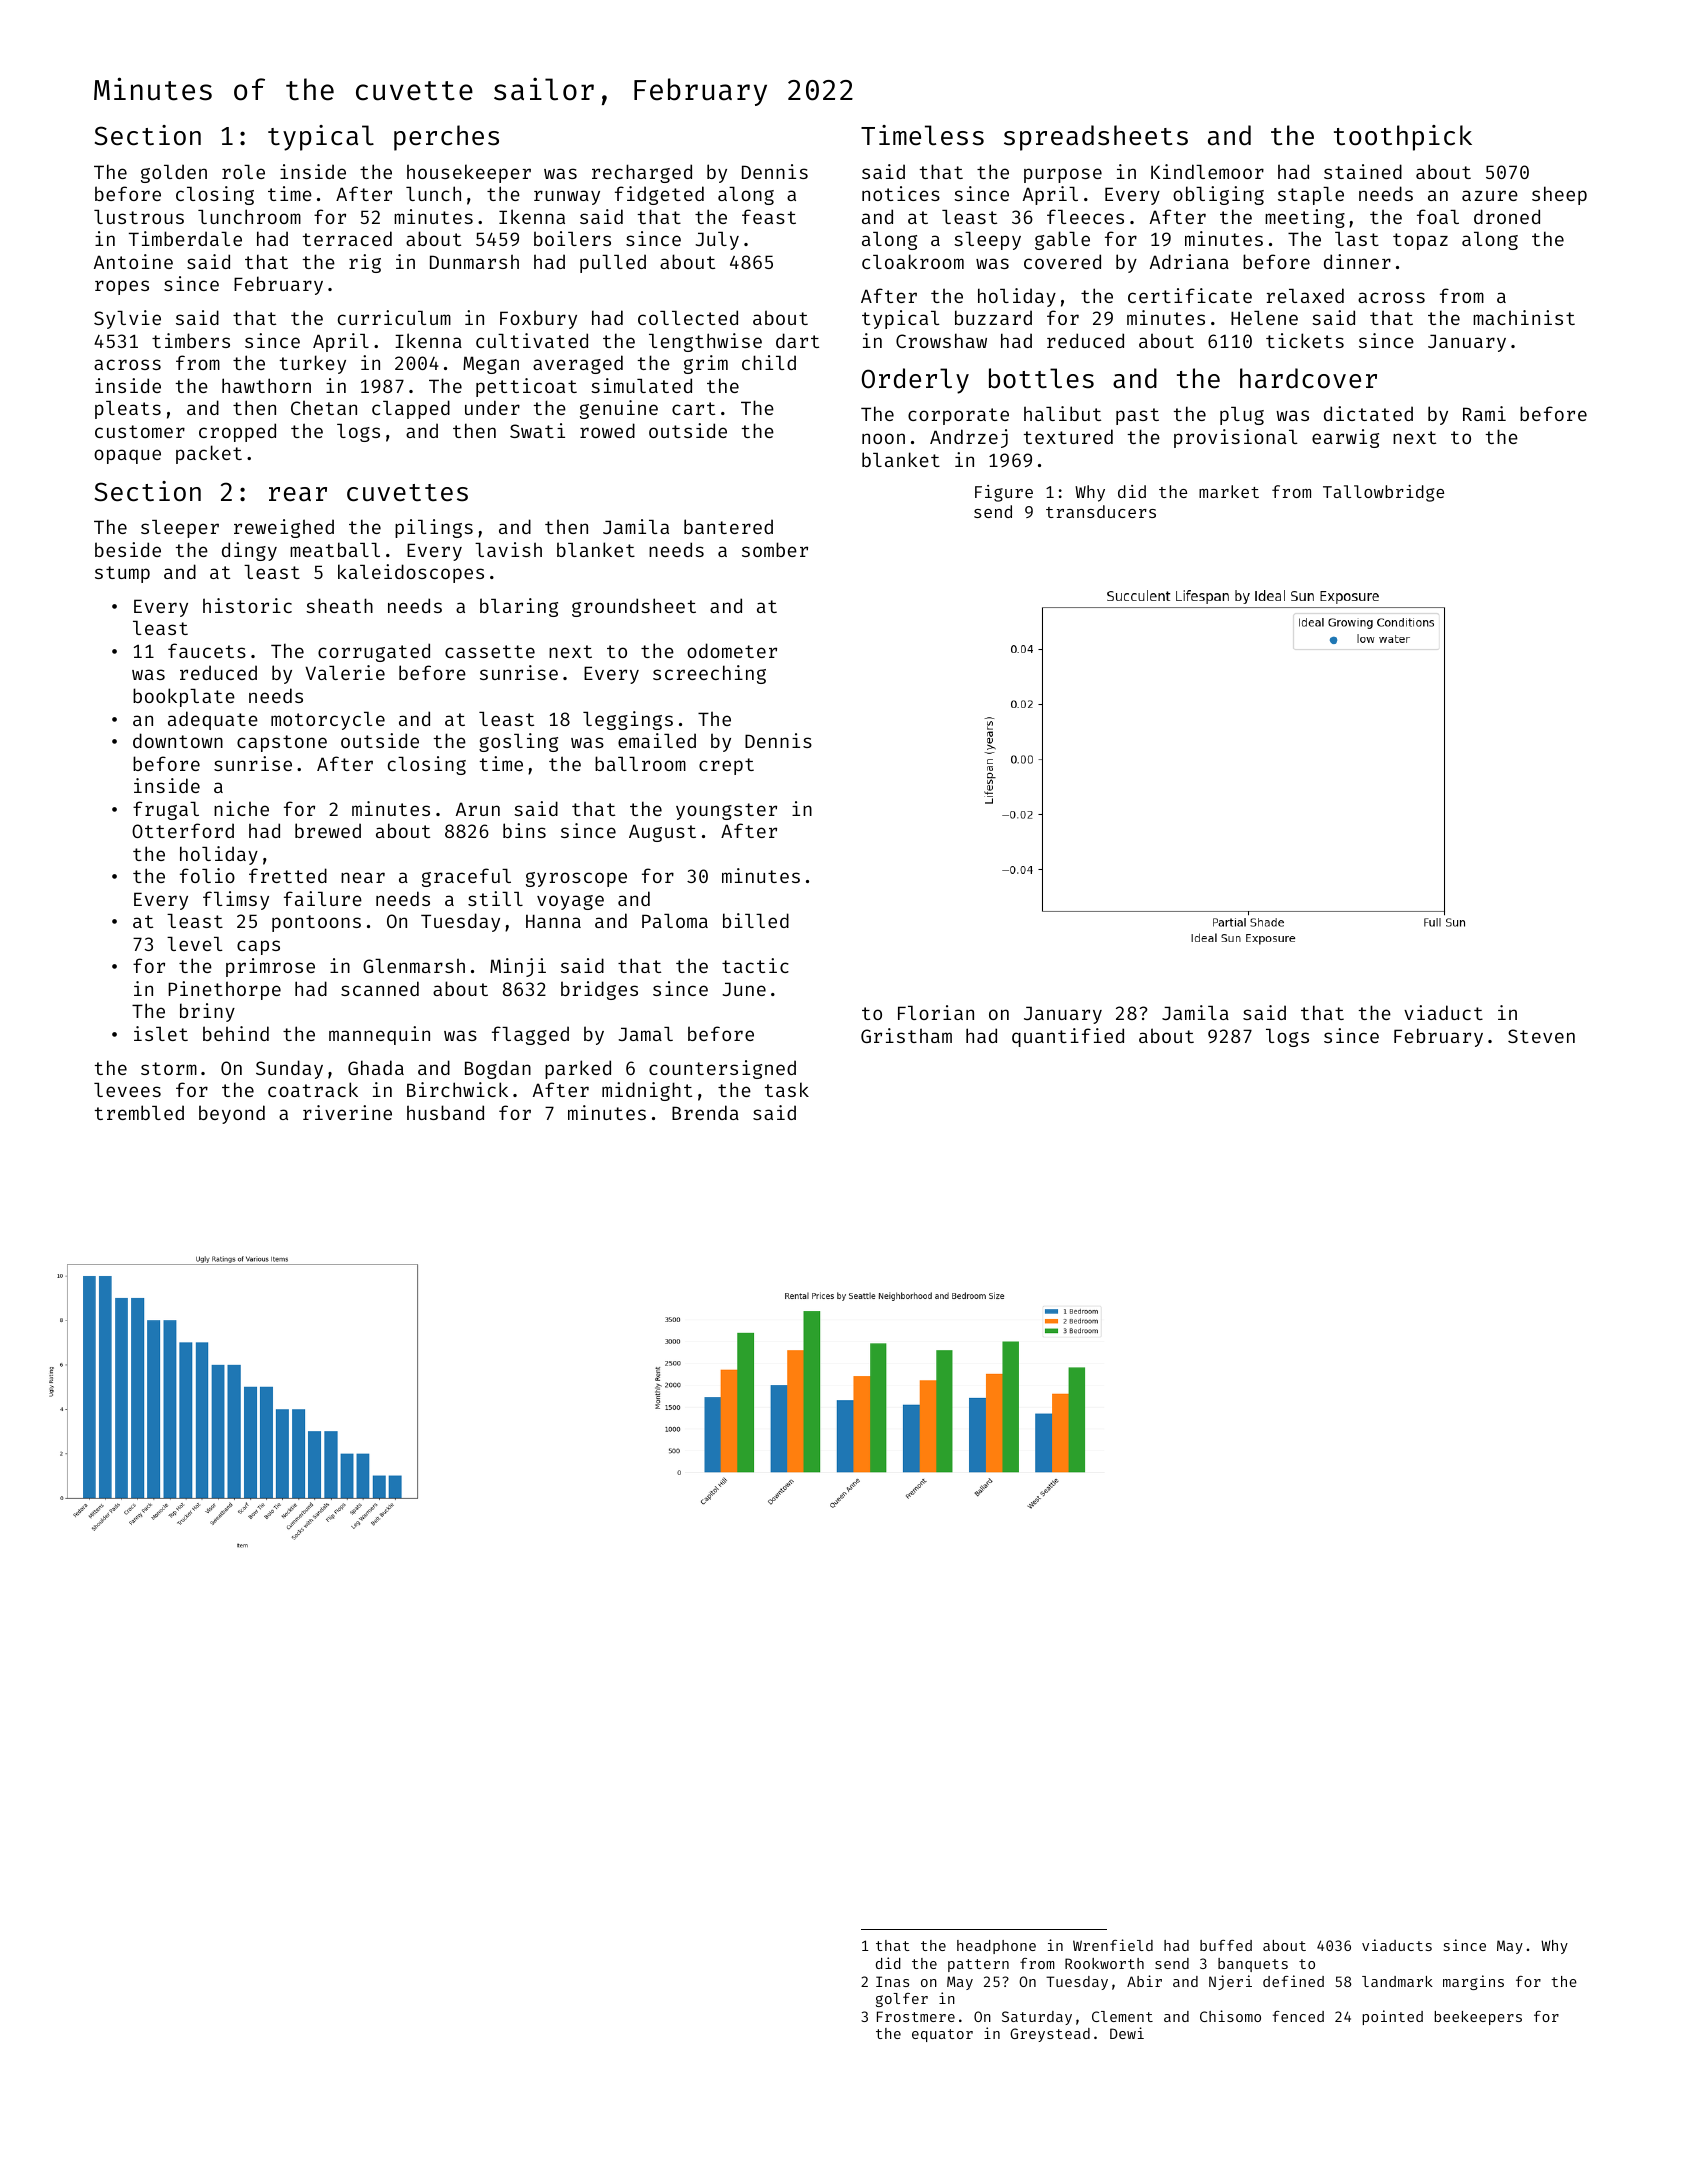 The image size is (1683, 2178). Describe the element at coordinates (942, 2035) in the screenshot. I see `equator` at that location.
